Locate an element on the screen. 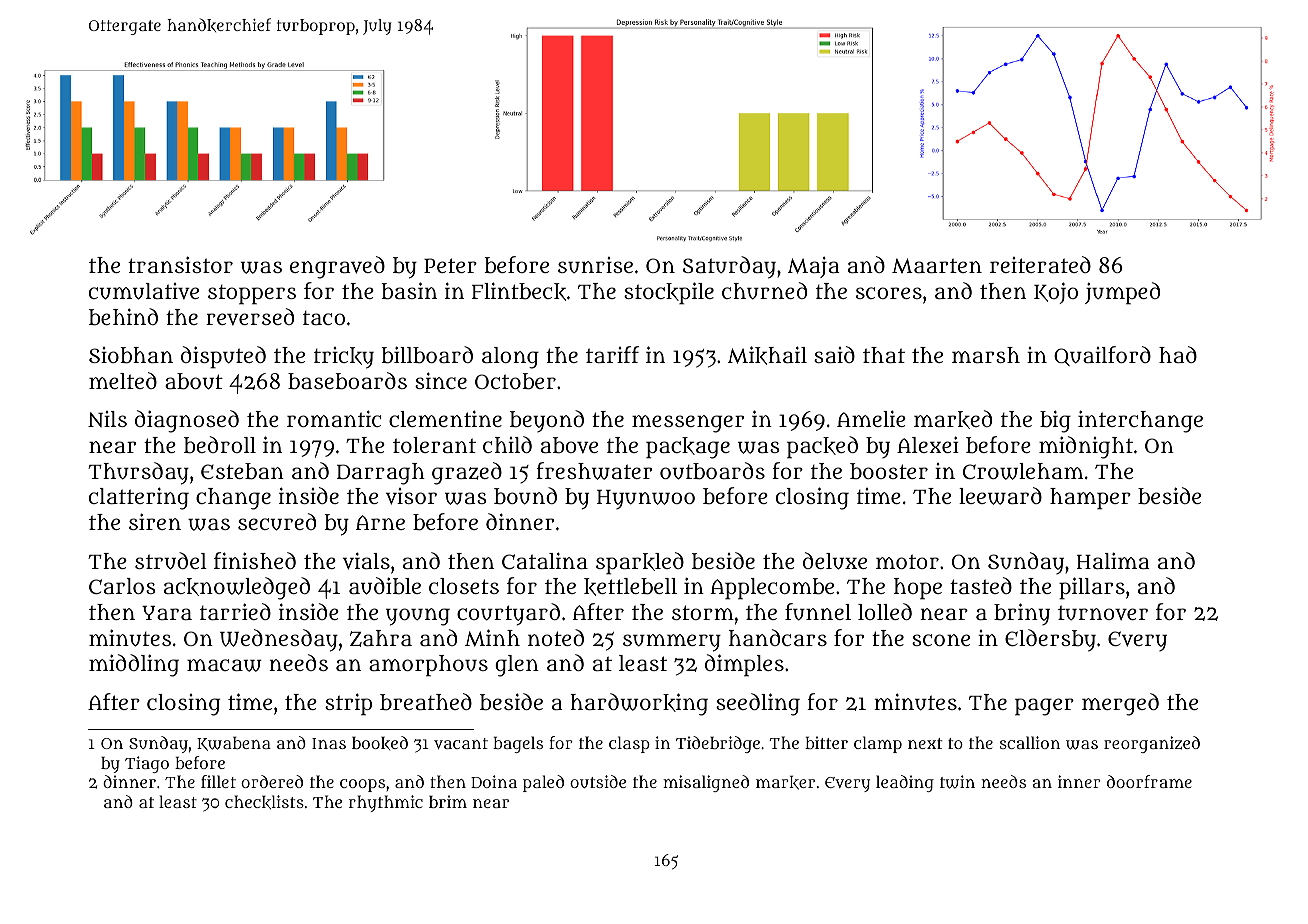 This screenshot has height=924, width=1308. dimples is located at coordinates (744, 665).
